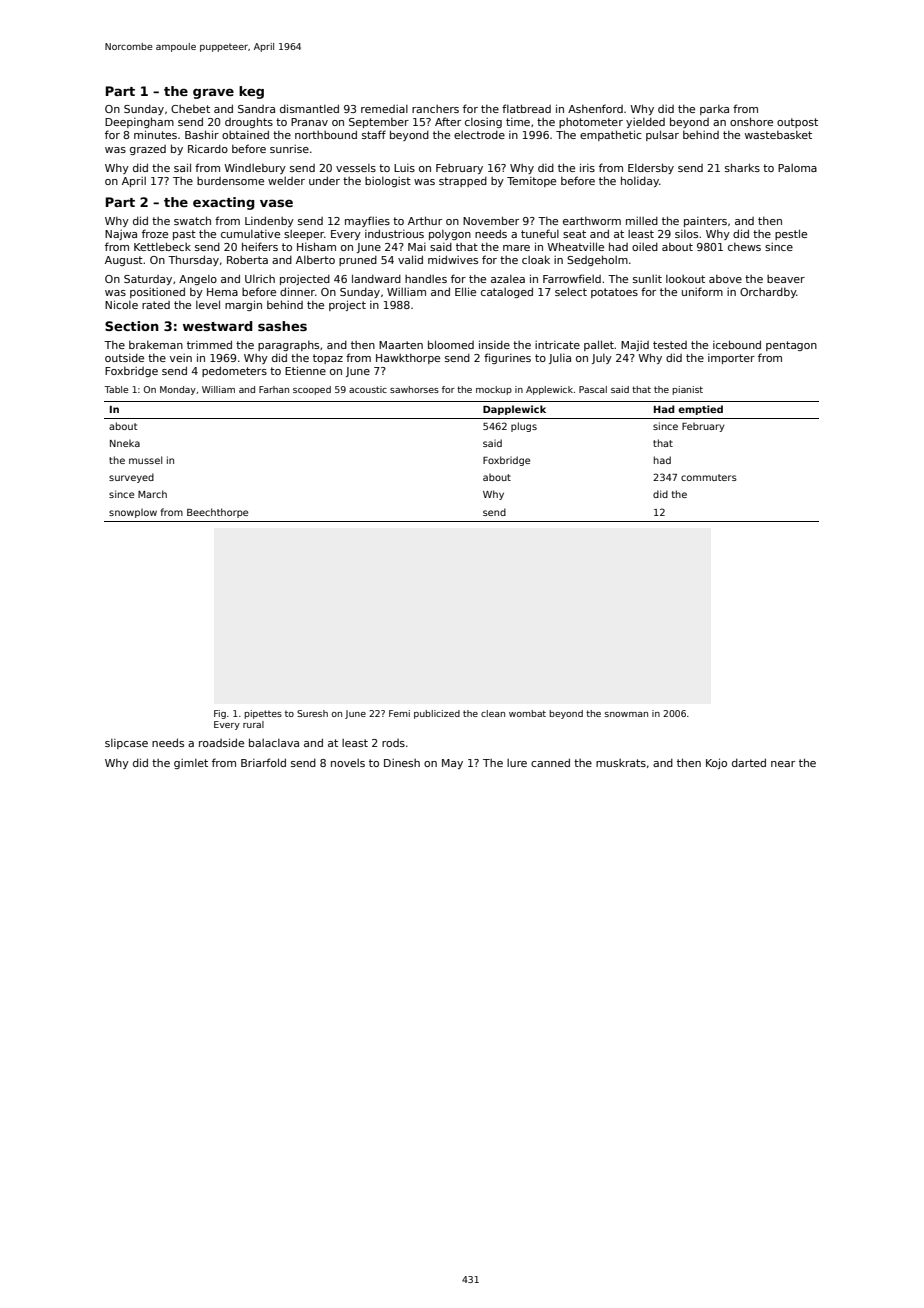 The image size is (924, 1308). I want to click on sharks, so click(742, 167).
